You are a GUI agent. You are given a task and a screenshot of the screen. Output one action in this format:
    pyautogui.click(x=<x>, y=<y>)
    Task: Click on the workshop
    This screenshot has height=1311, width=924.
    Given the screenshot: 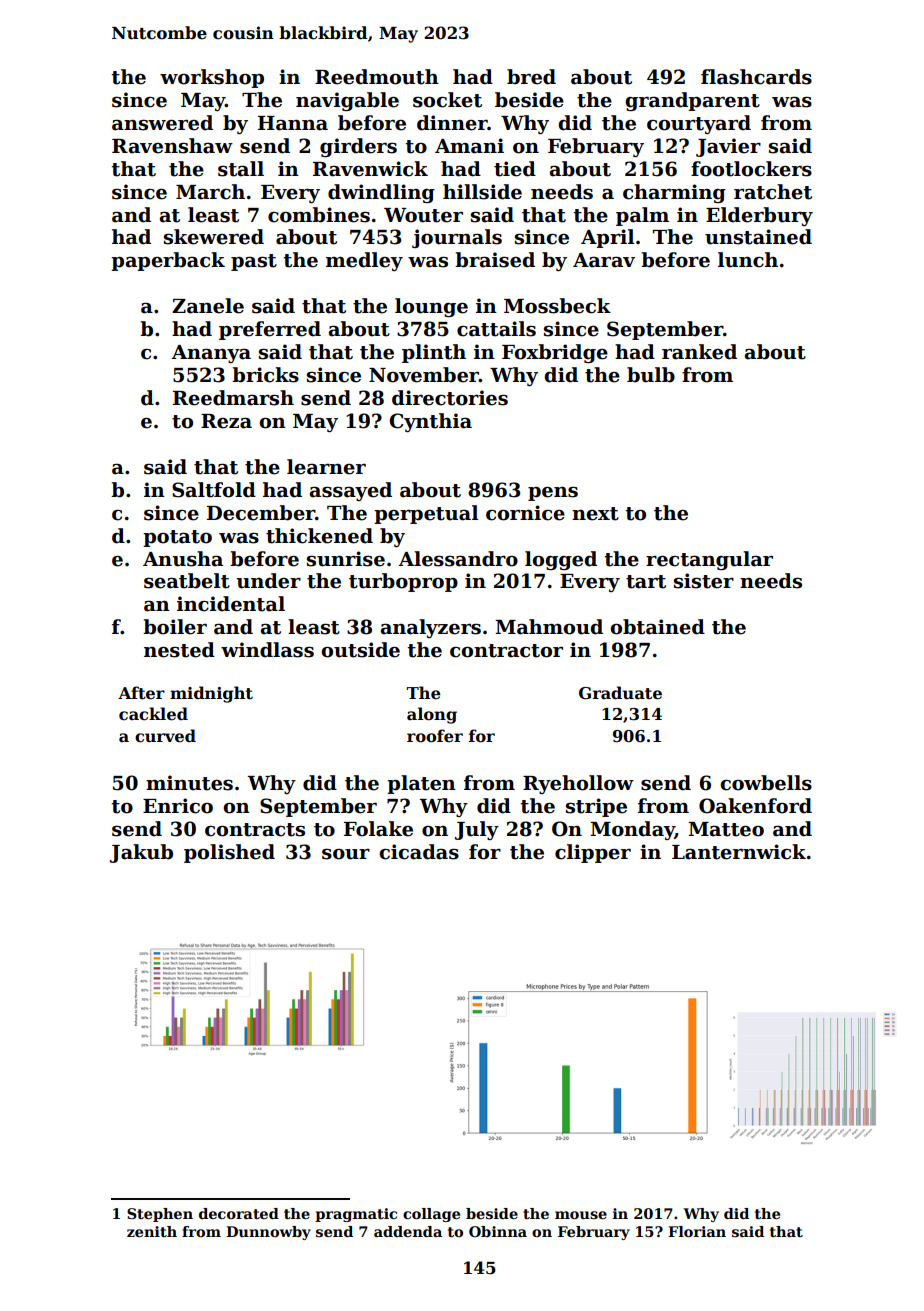 What is the action you would take?
    pyautogui.click(x=212, y=78)
